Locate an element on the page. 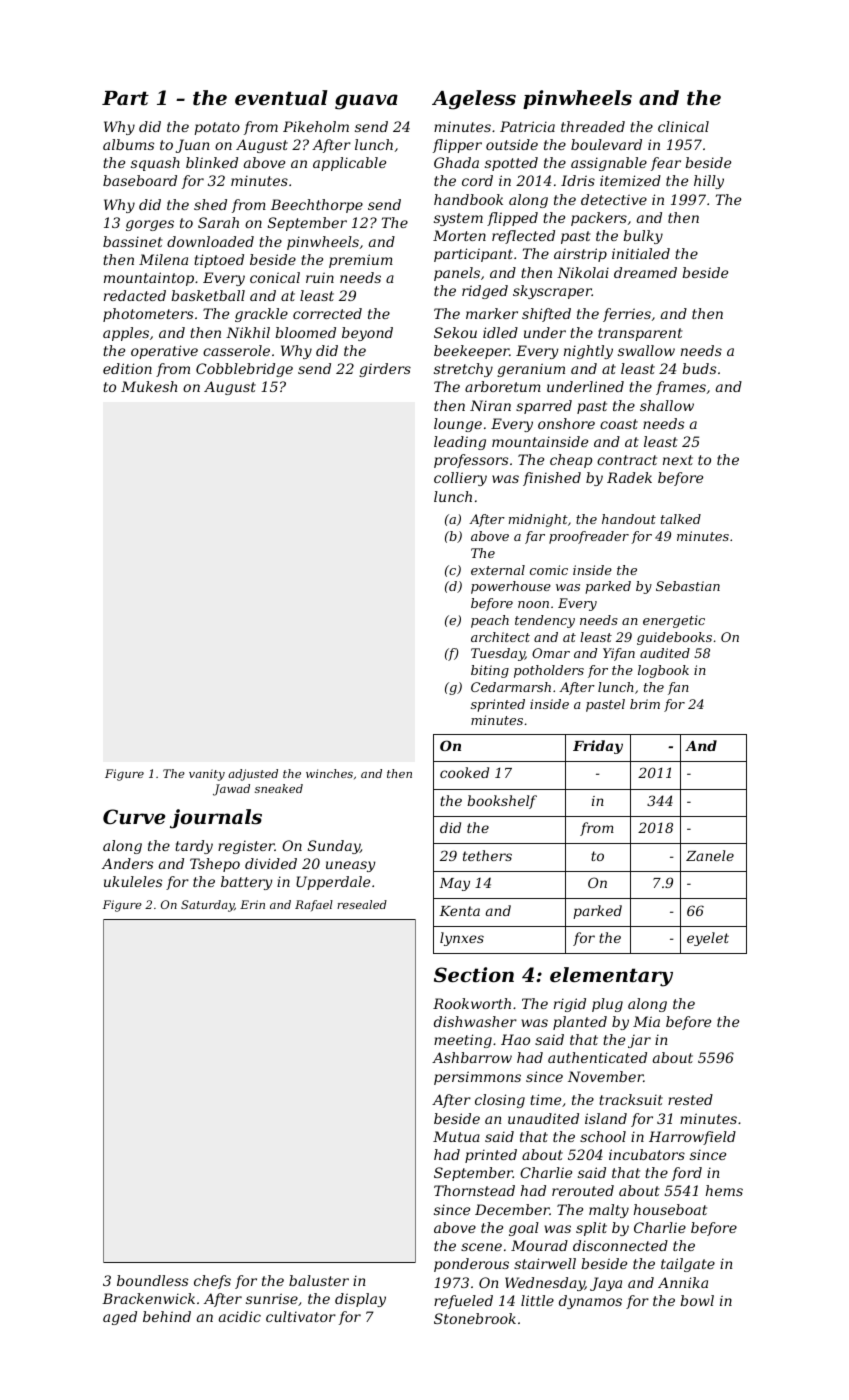 This image has height=1400, width=849. albums is located at coordinates (128, 144).
